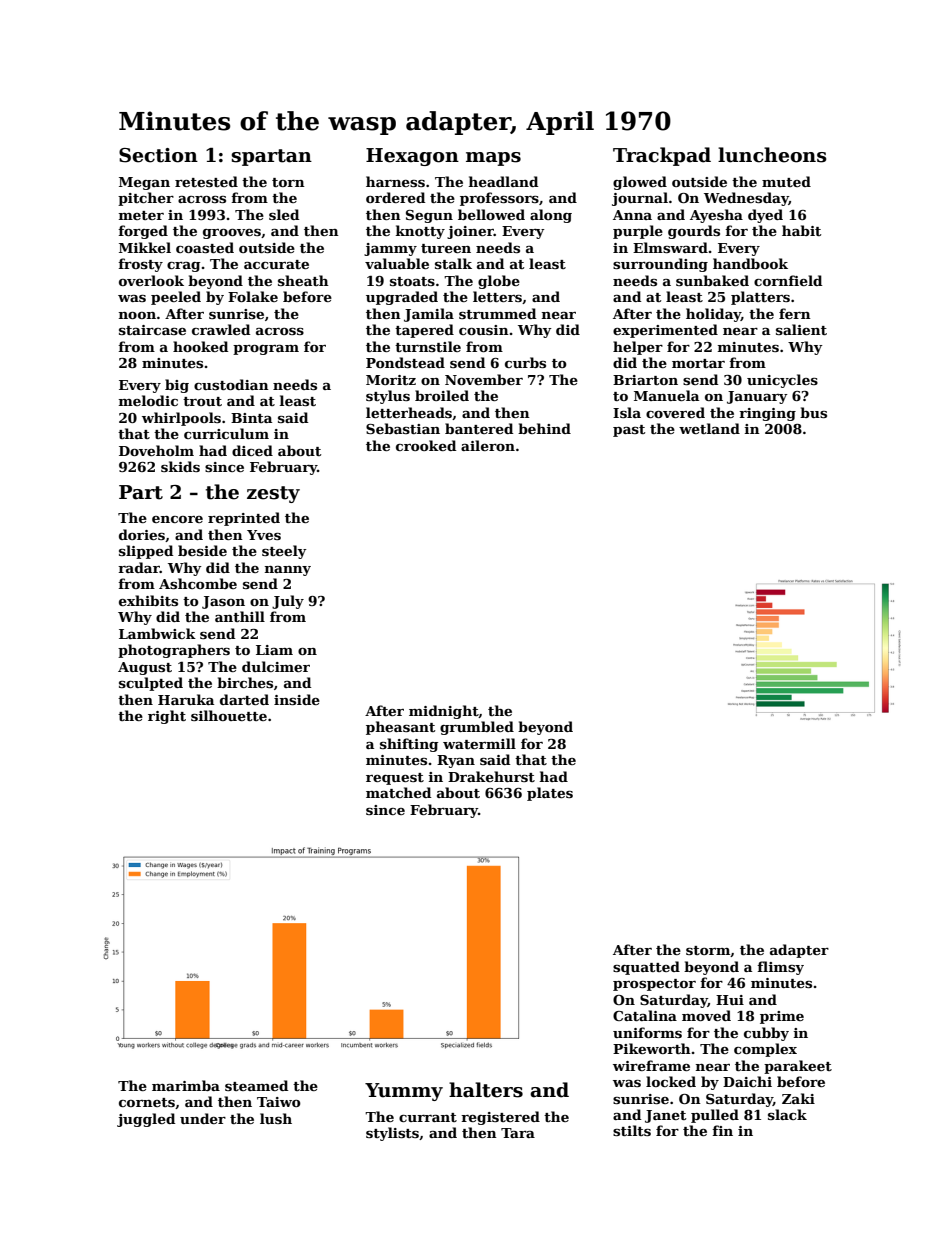 The image size is (952, 1233). I want to click on along, so click(551, 216).
